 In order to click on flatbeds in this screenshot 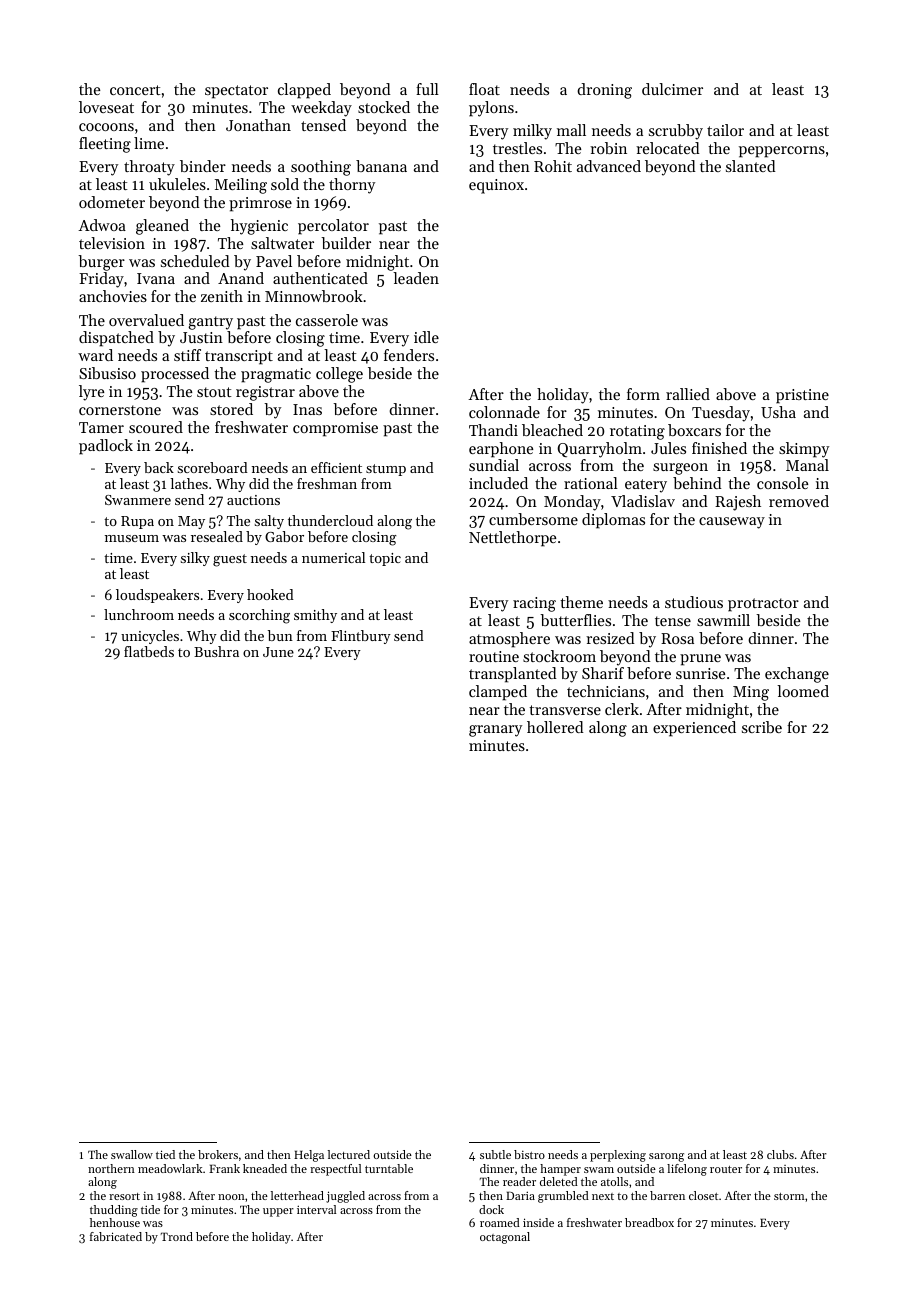, I will do `click(149, 651)`.
